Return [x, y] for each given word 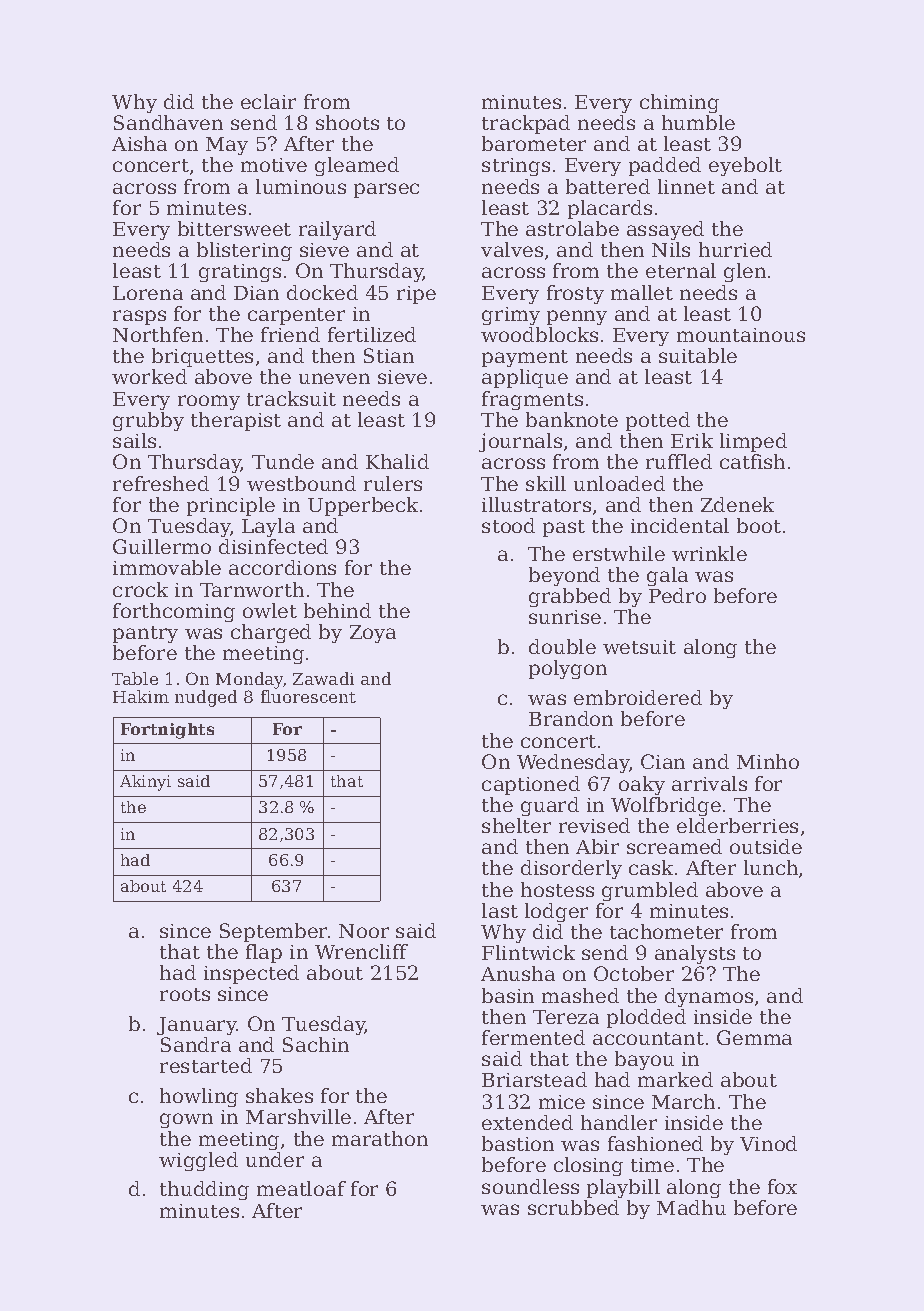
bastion [518, 1143]
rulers [393, 483]
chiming [679, 103]
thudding [204, 1190]
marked [675, 1079]
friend [290, 334]
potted [658, 421]
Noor [364, 931]
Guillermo [162, 546]
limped [753, 442]
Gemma [754, 1037]
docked [322, 292]
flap [264, 953]
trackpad [526, 124]
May [227, 146]
